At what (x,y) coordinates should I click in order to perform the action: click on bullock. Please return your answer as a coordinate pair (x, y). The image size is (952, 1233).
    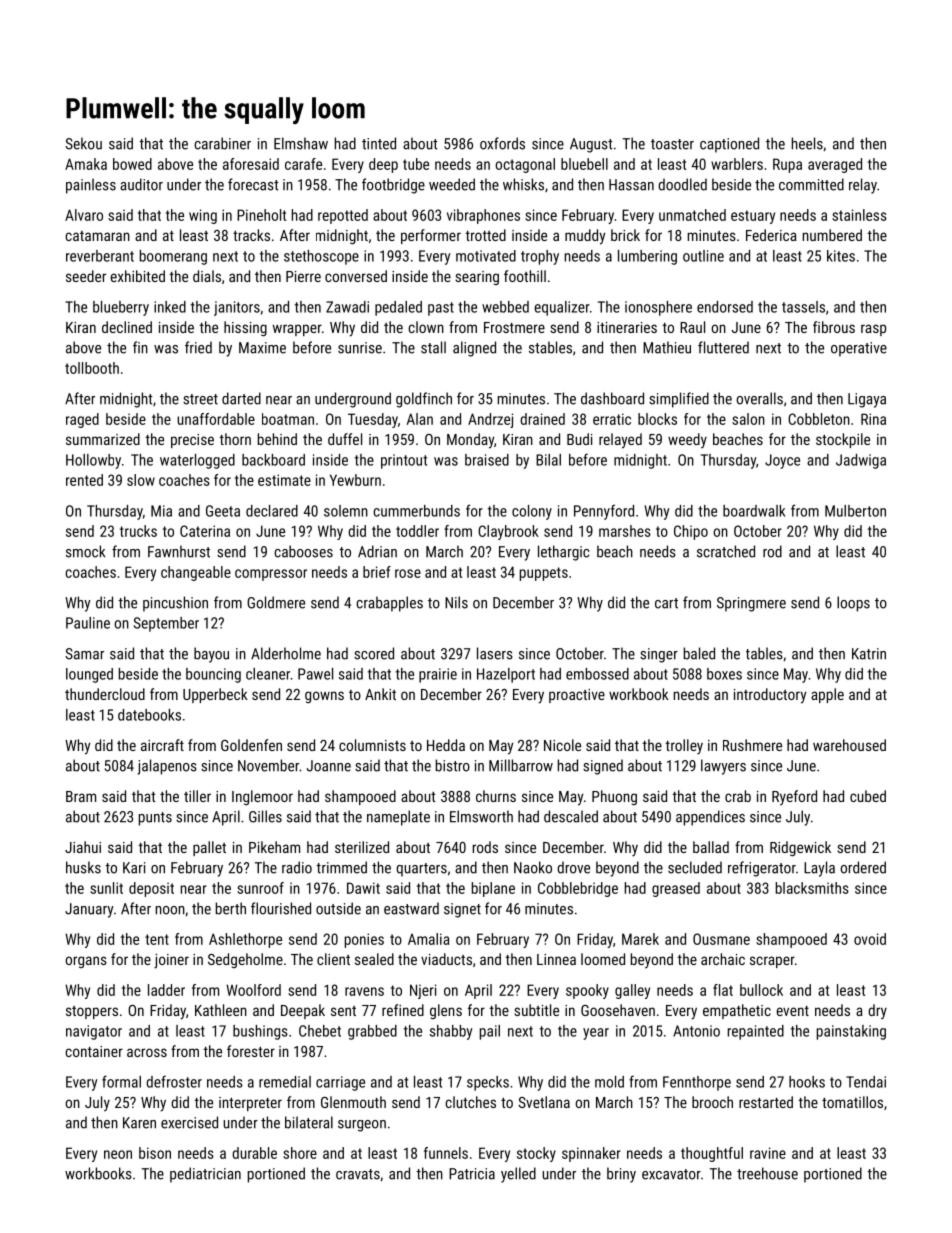
    Looking at the image, I should click on (761, 990).
